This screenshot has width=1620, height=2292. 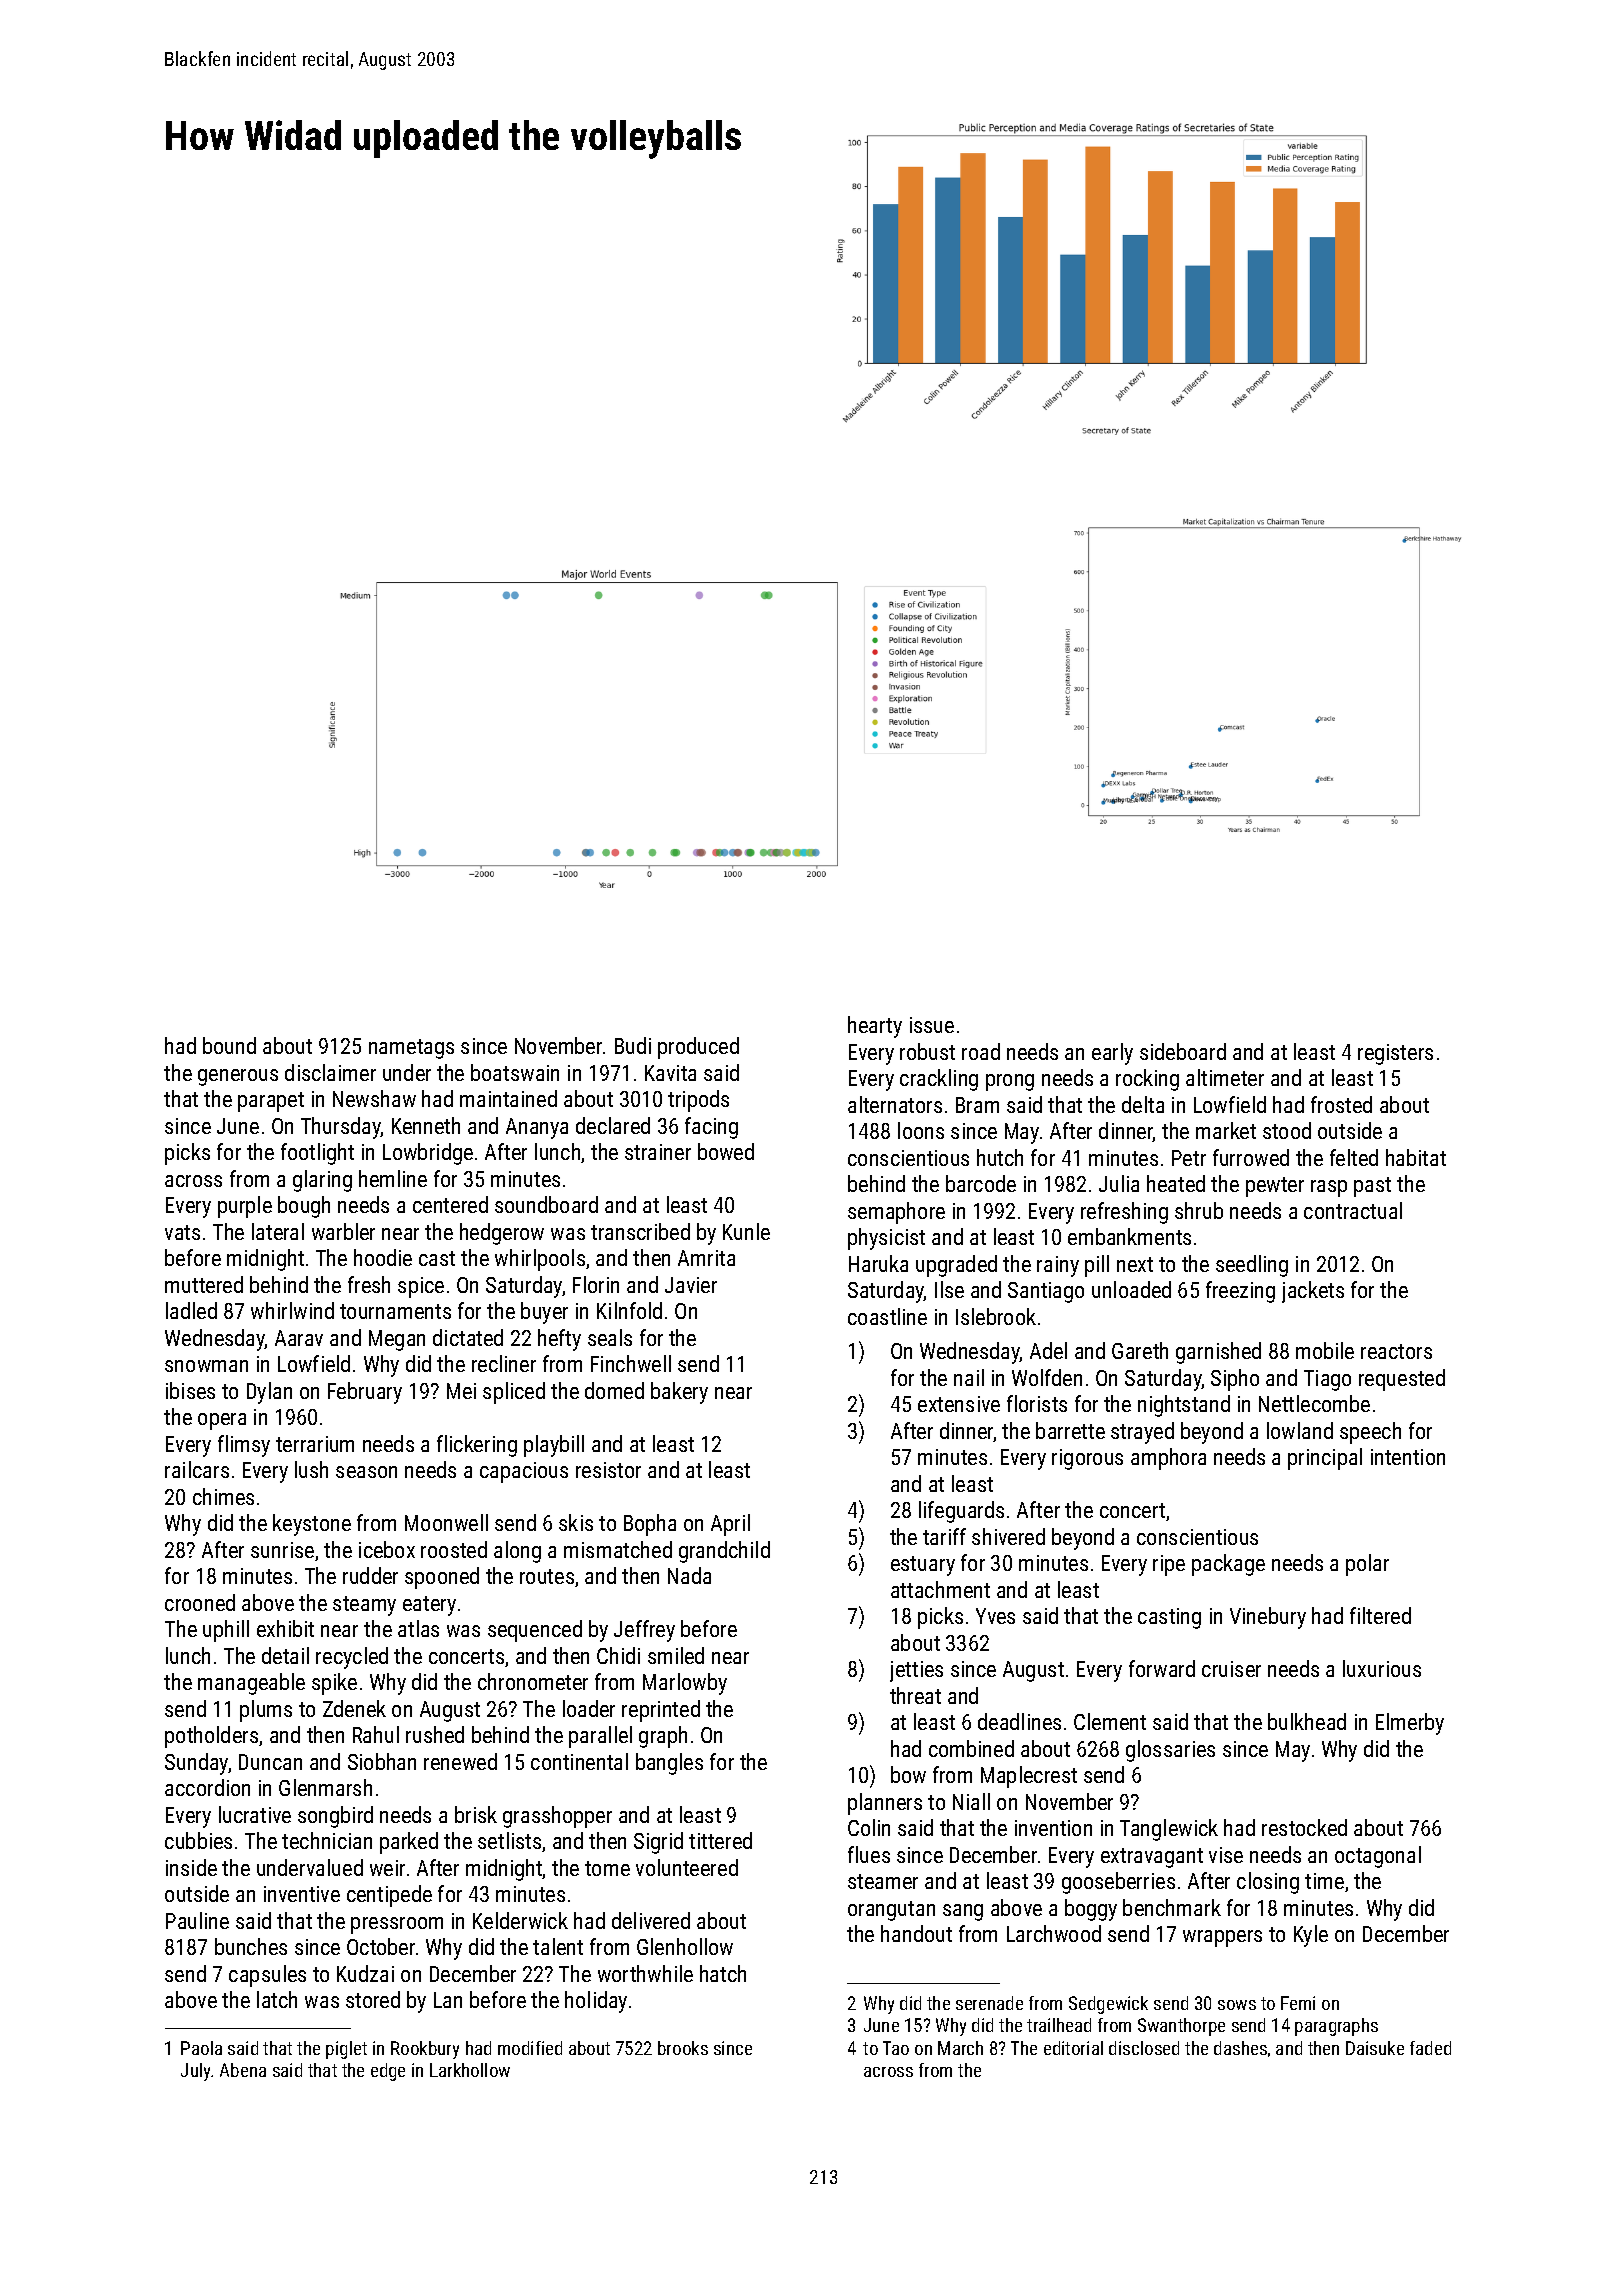 I want to click on Abena, so click(x=243, y=2070).
